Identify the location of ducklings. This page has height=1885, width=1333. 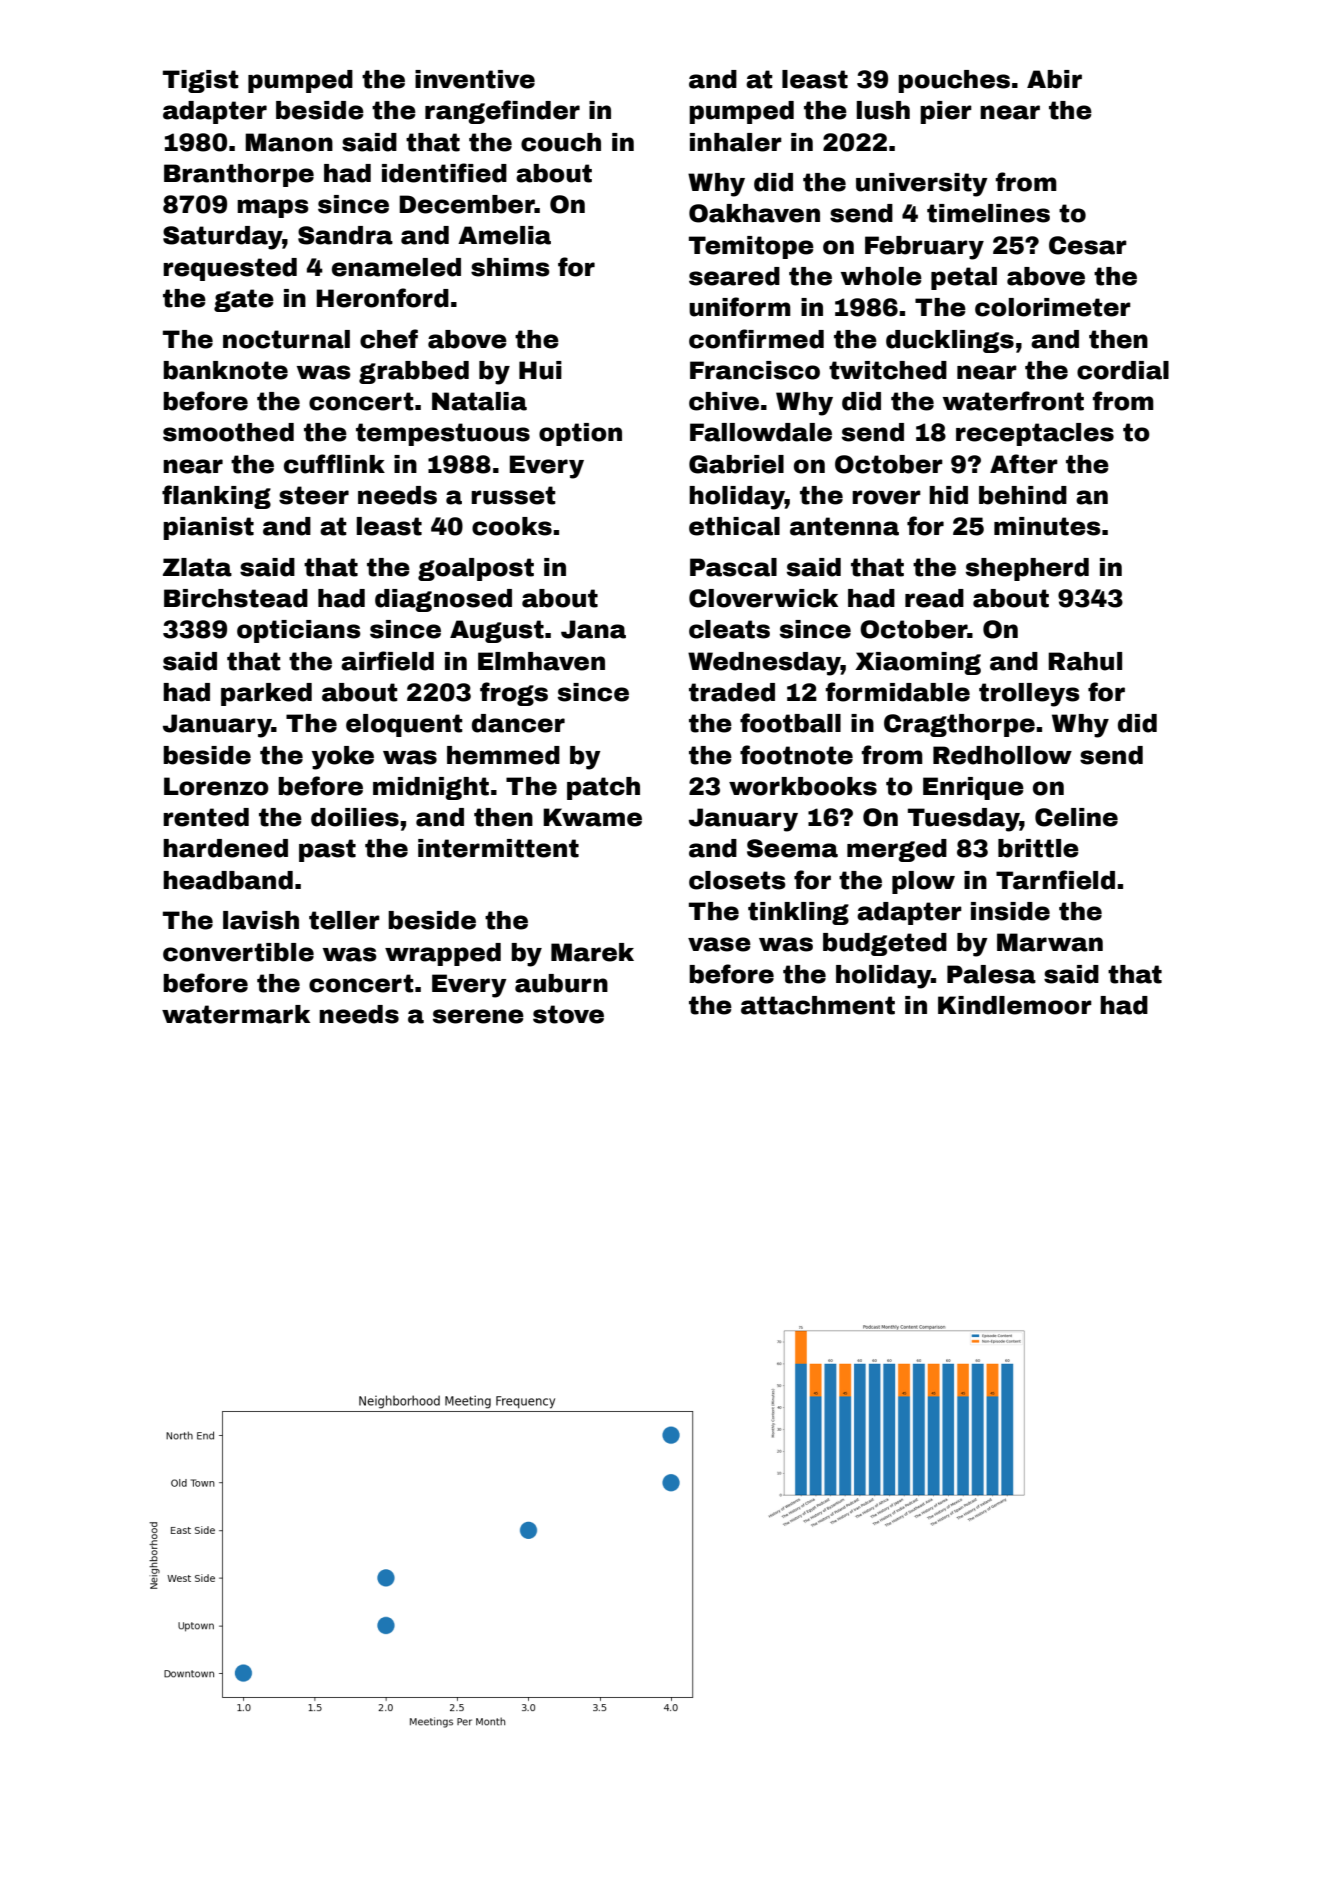
(950, 341).
